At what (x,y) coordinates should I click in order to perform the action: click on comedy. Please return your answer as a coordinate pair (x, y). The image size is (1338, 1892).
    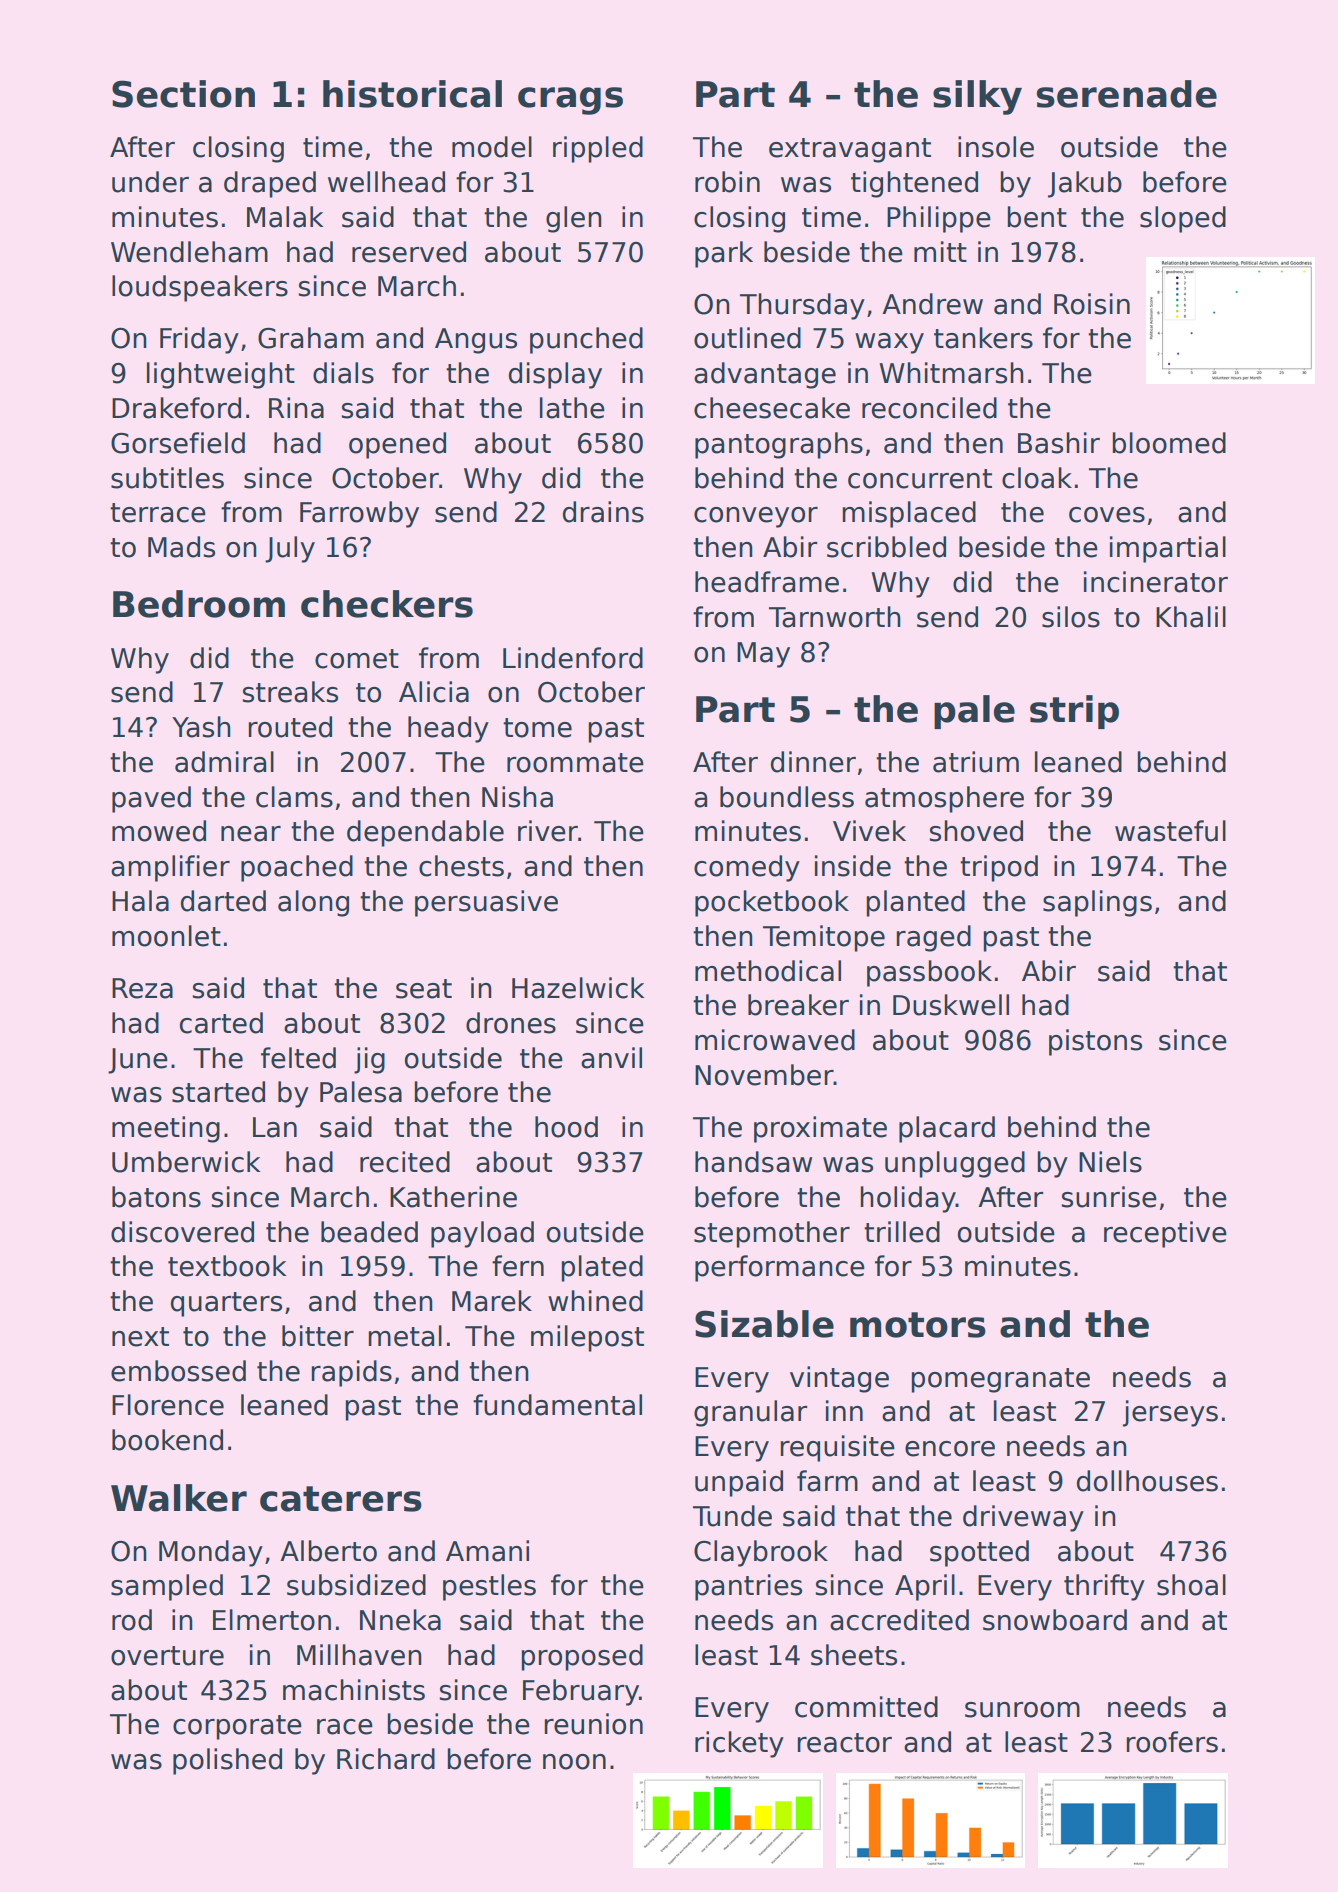
    Looking at the image, I should click on (747, 868).
